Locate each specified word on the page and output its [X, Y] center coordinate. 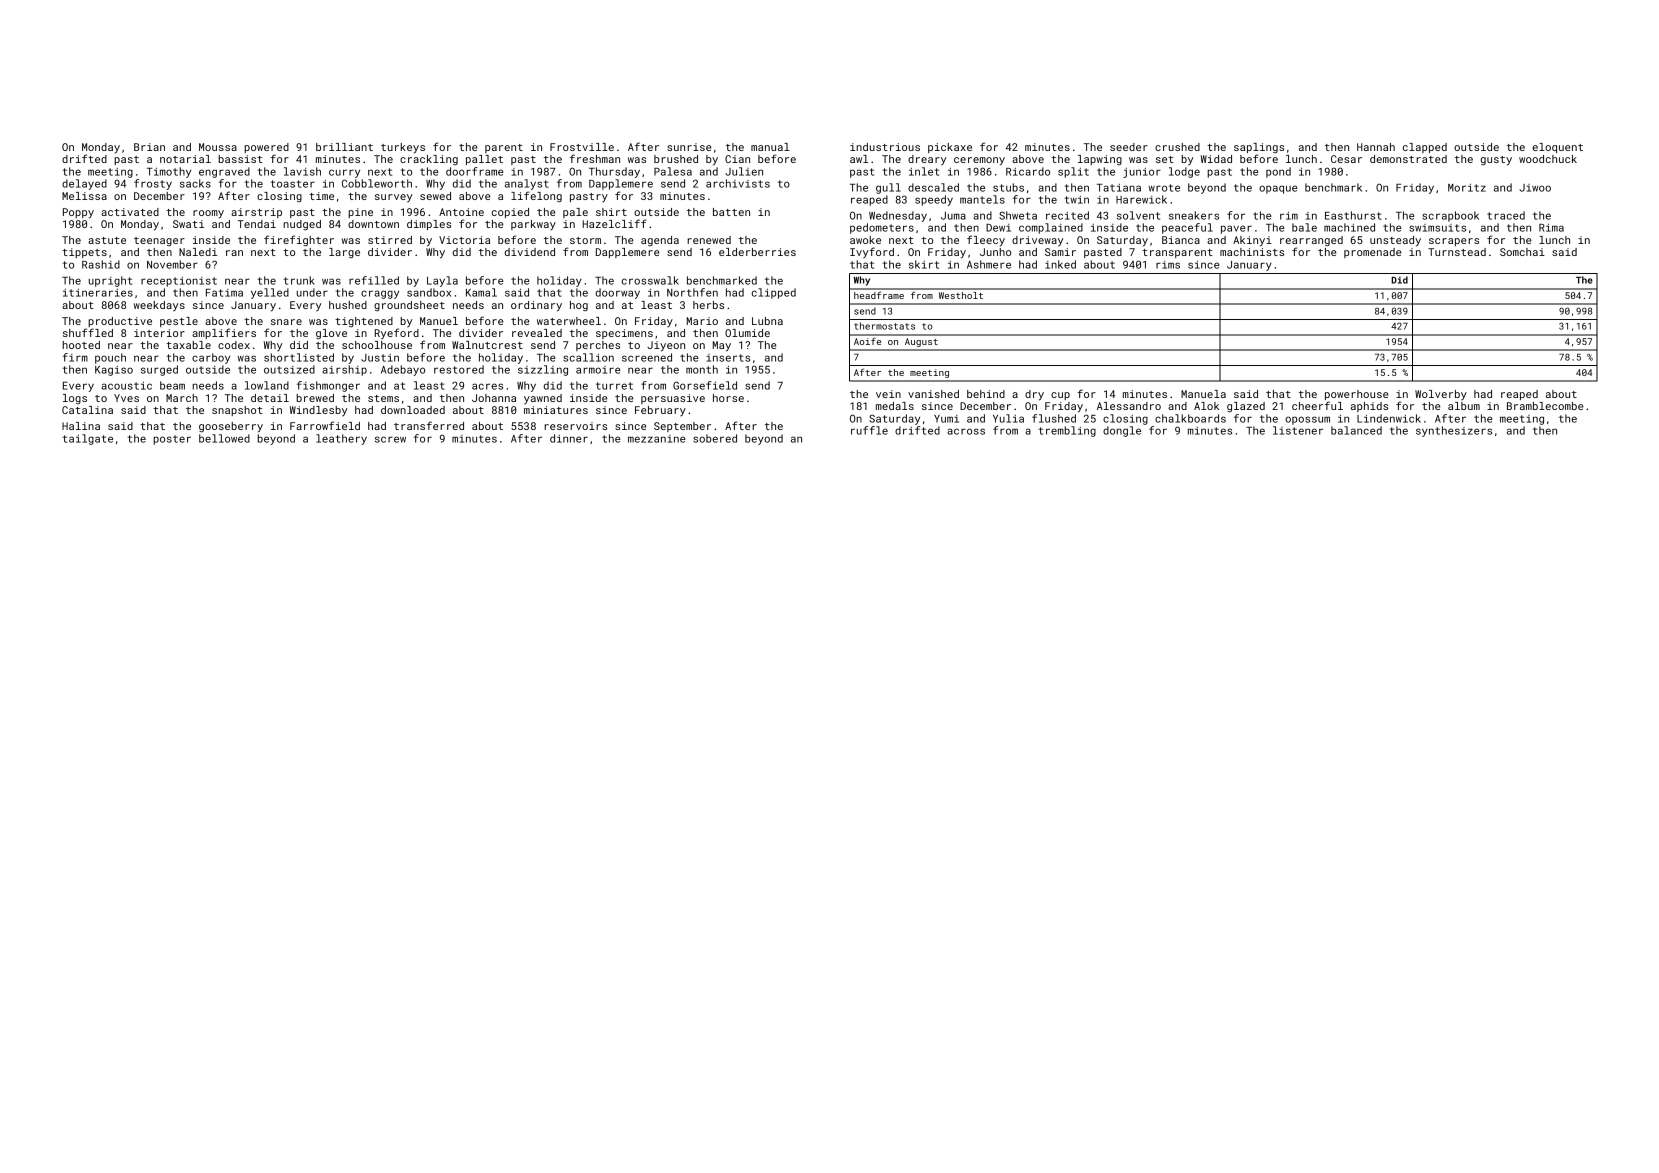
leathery [341, 439]
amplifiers [224, 333]
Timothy [169, 172]
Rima [1551, 228]
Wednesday [898, 216]
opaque [1278, 189]
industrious [885, 147]
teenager [159, 241]
